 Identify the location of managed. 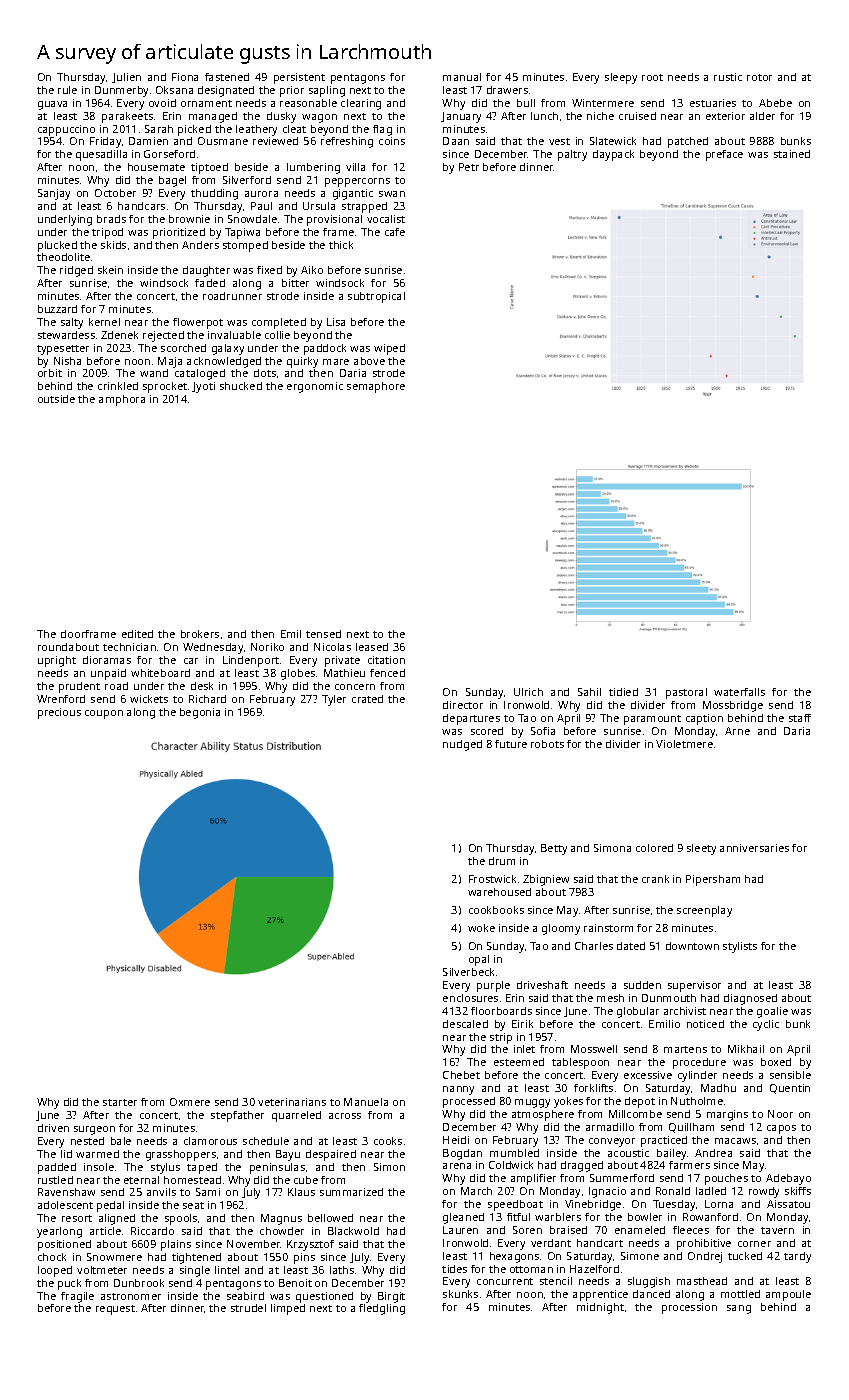
(213, 117).
